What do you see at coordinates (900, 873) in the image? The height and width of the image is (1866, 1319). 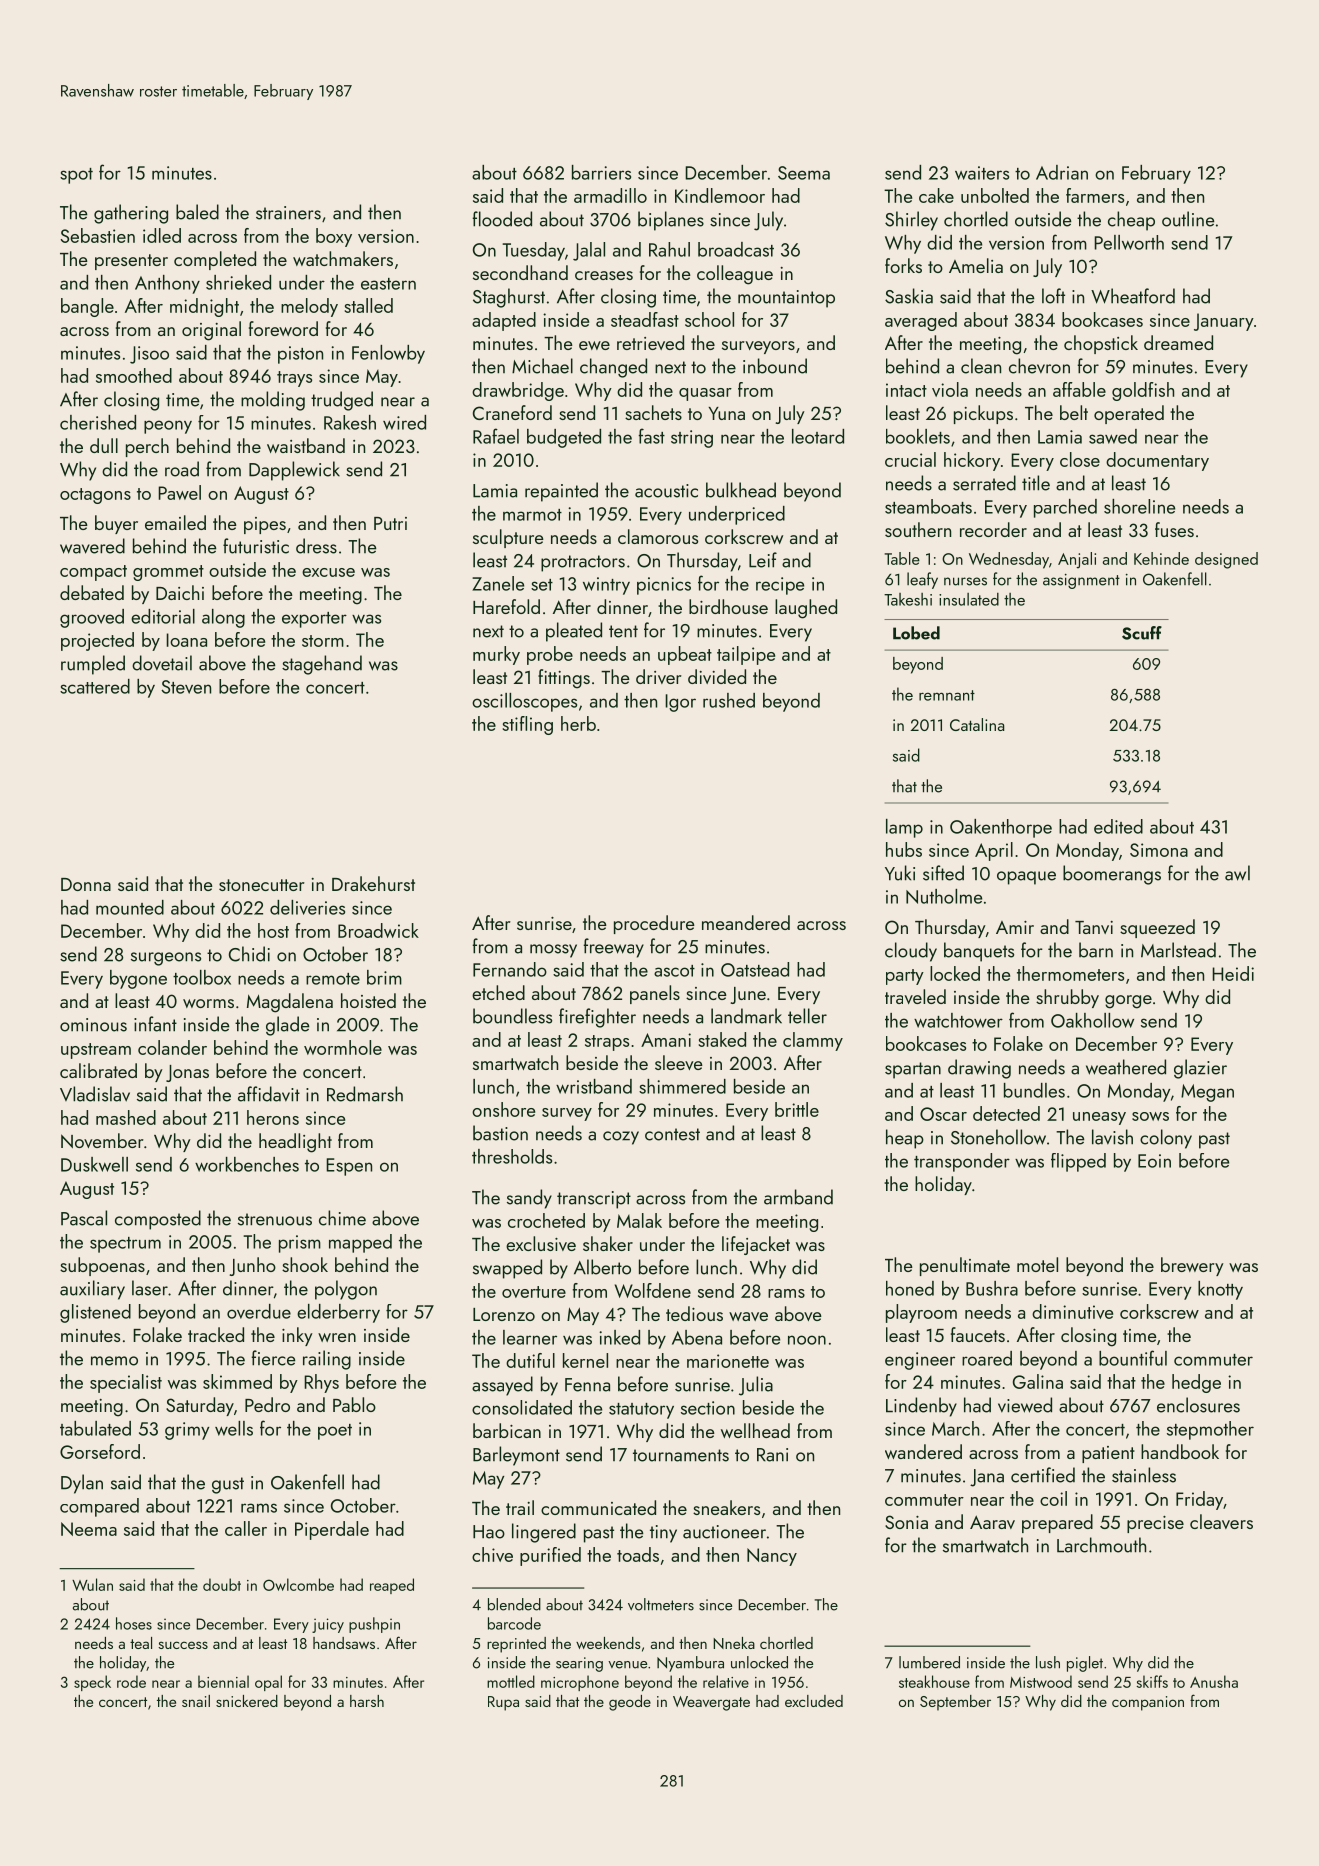 I see `Yuki` at bounding box center [900, 873].
